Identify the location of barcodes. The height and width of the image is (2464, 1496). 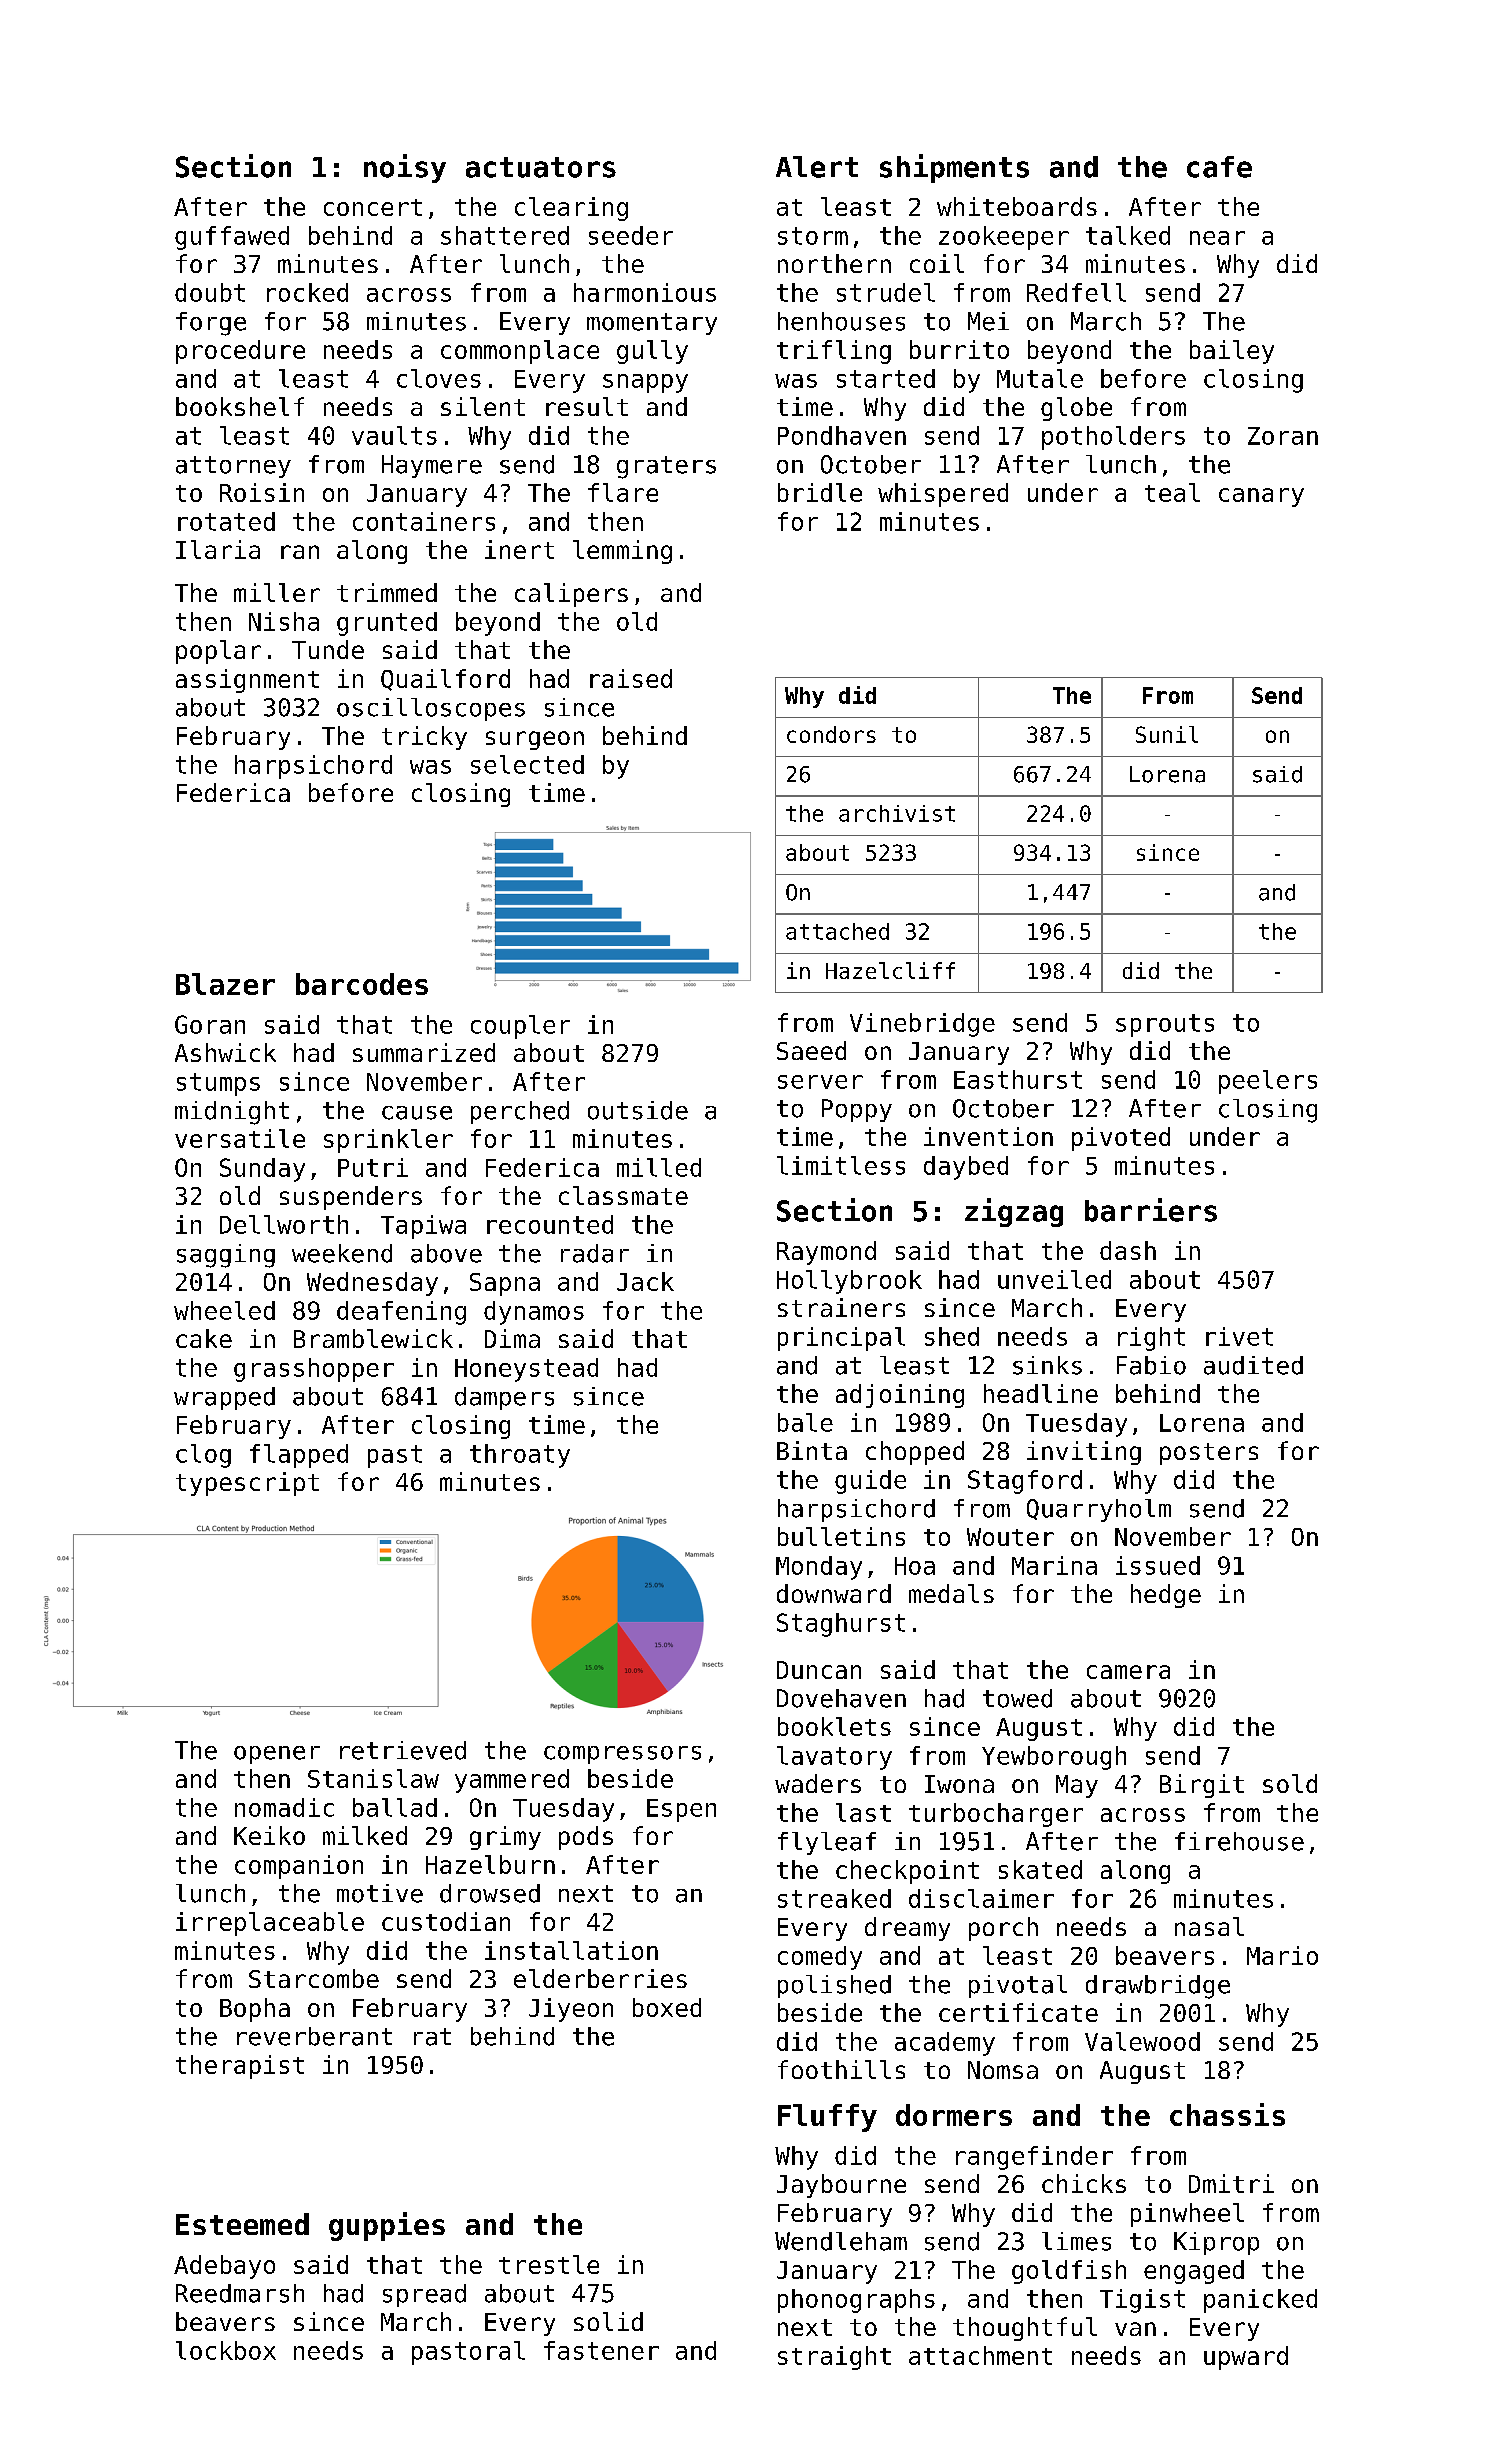
(362, 984).
